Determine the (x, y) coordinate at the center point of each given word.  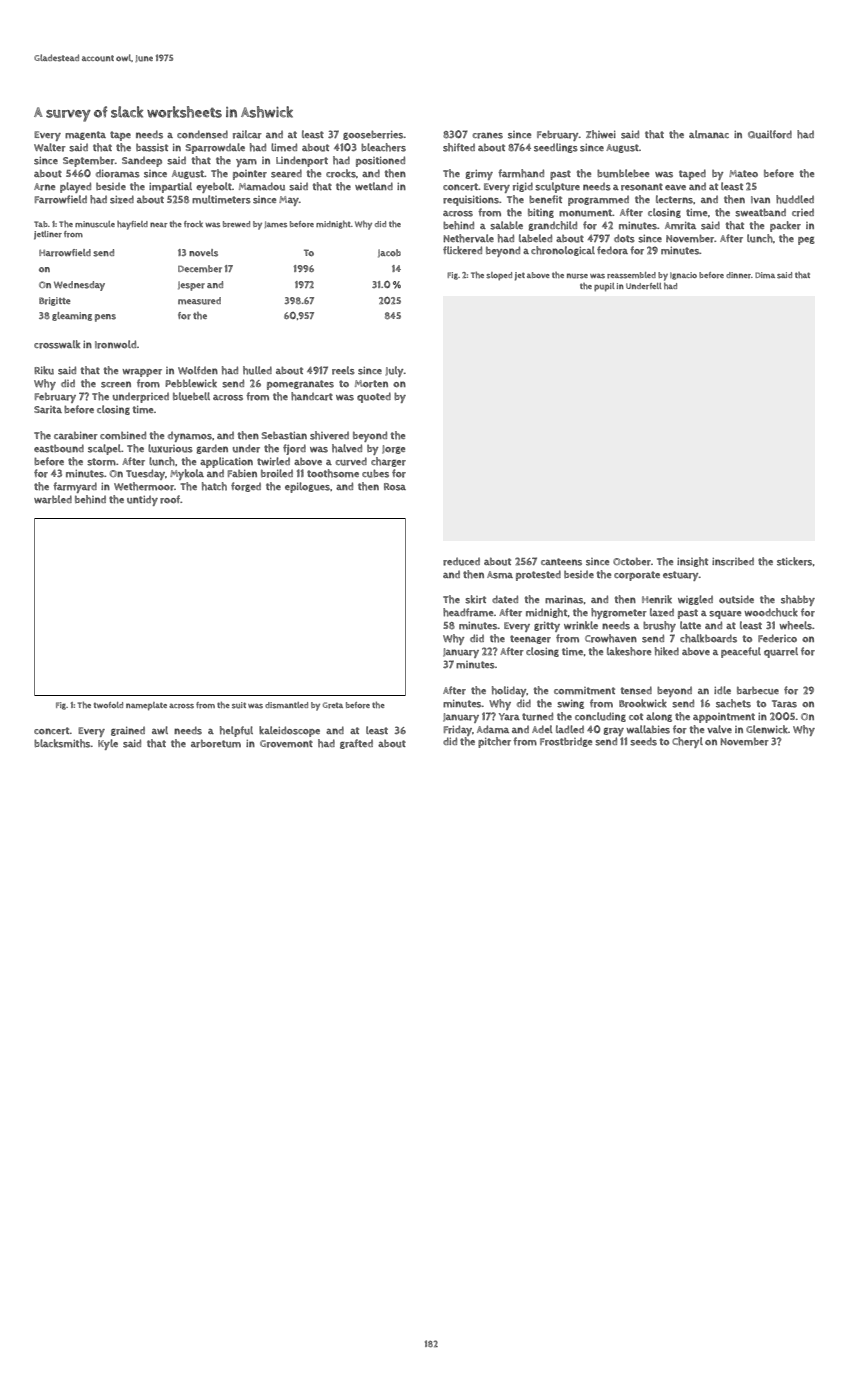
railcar (247, 134)
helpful (236, 731)
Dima (765, 275)
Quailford (770, 134)
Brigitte (55, 301)
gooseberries (373, 135)
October (632, 561)
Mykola (187, 474)
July (395, 371)
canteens (561, 562)
